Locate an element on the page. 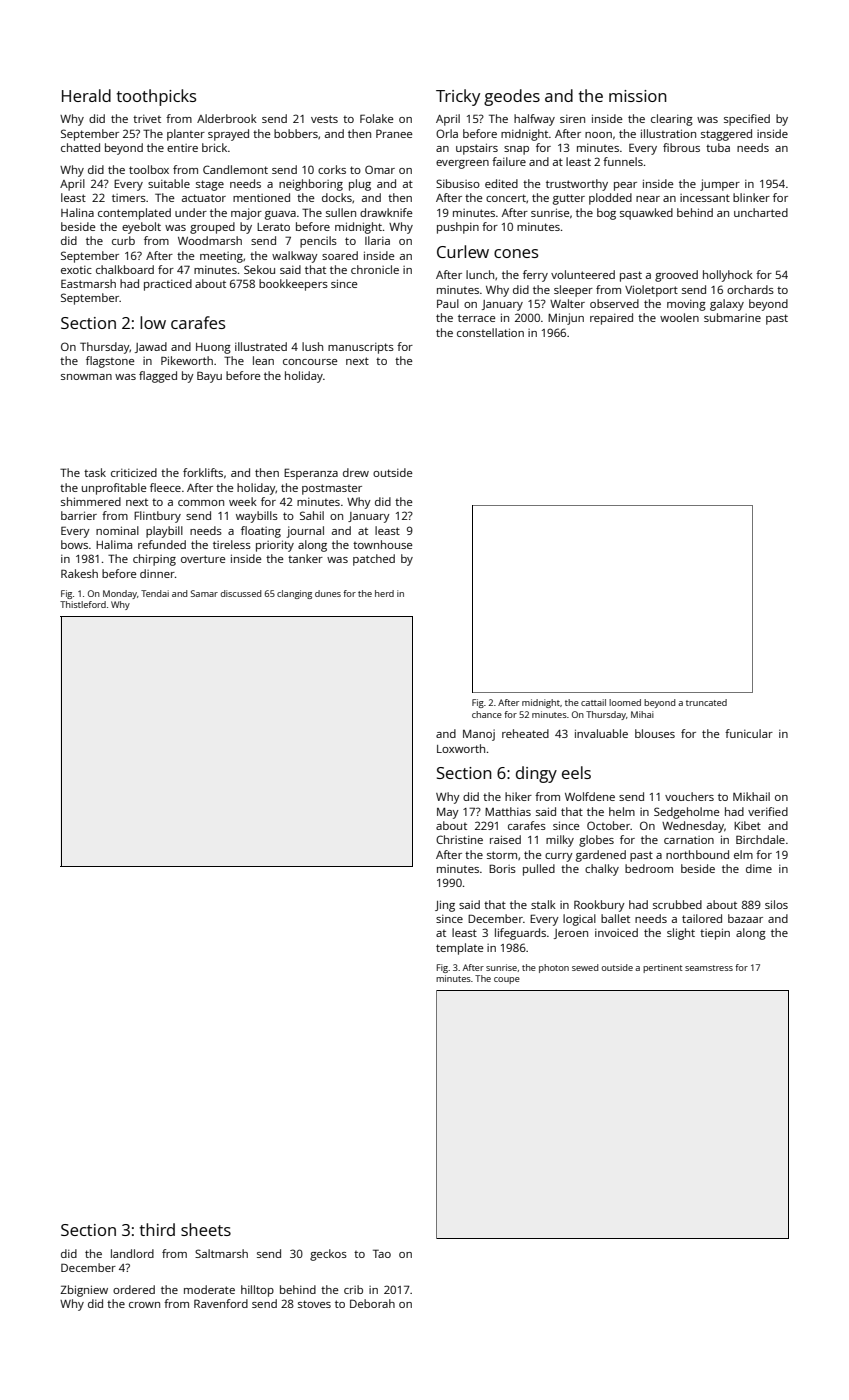 Image resolution: width=849 pixels, height=1400 pixels. woolen is located at coordinates (679, 317).
